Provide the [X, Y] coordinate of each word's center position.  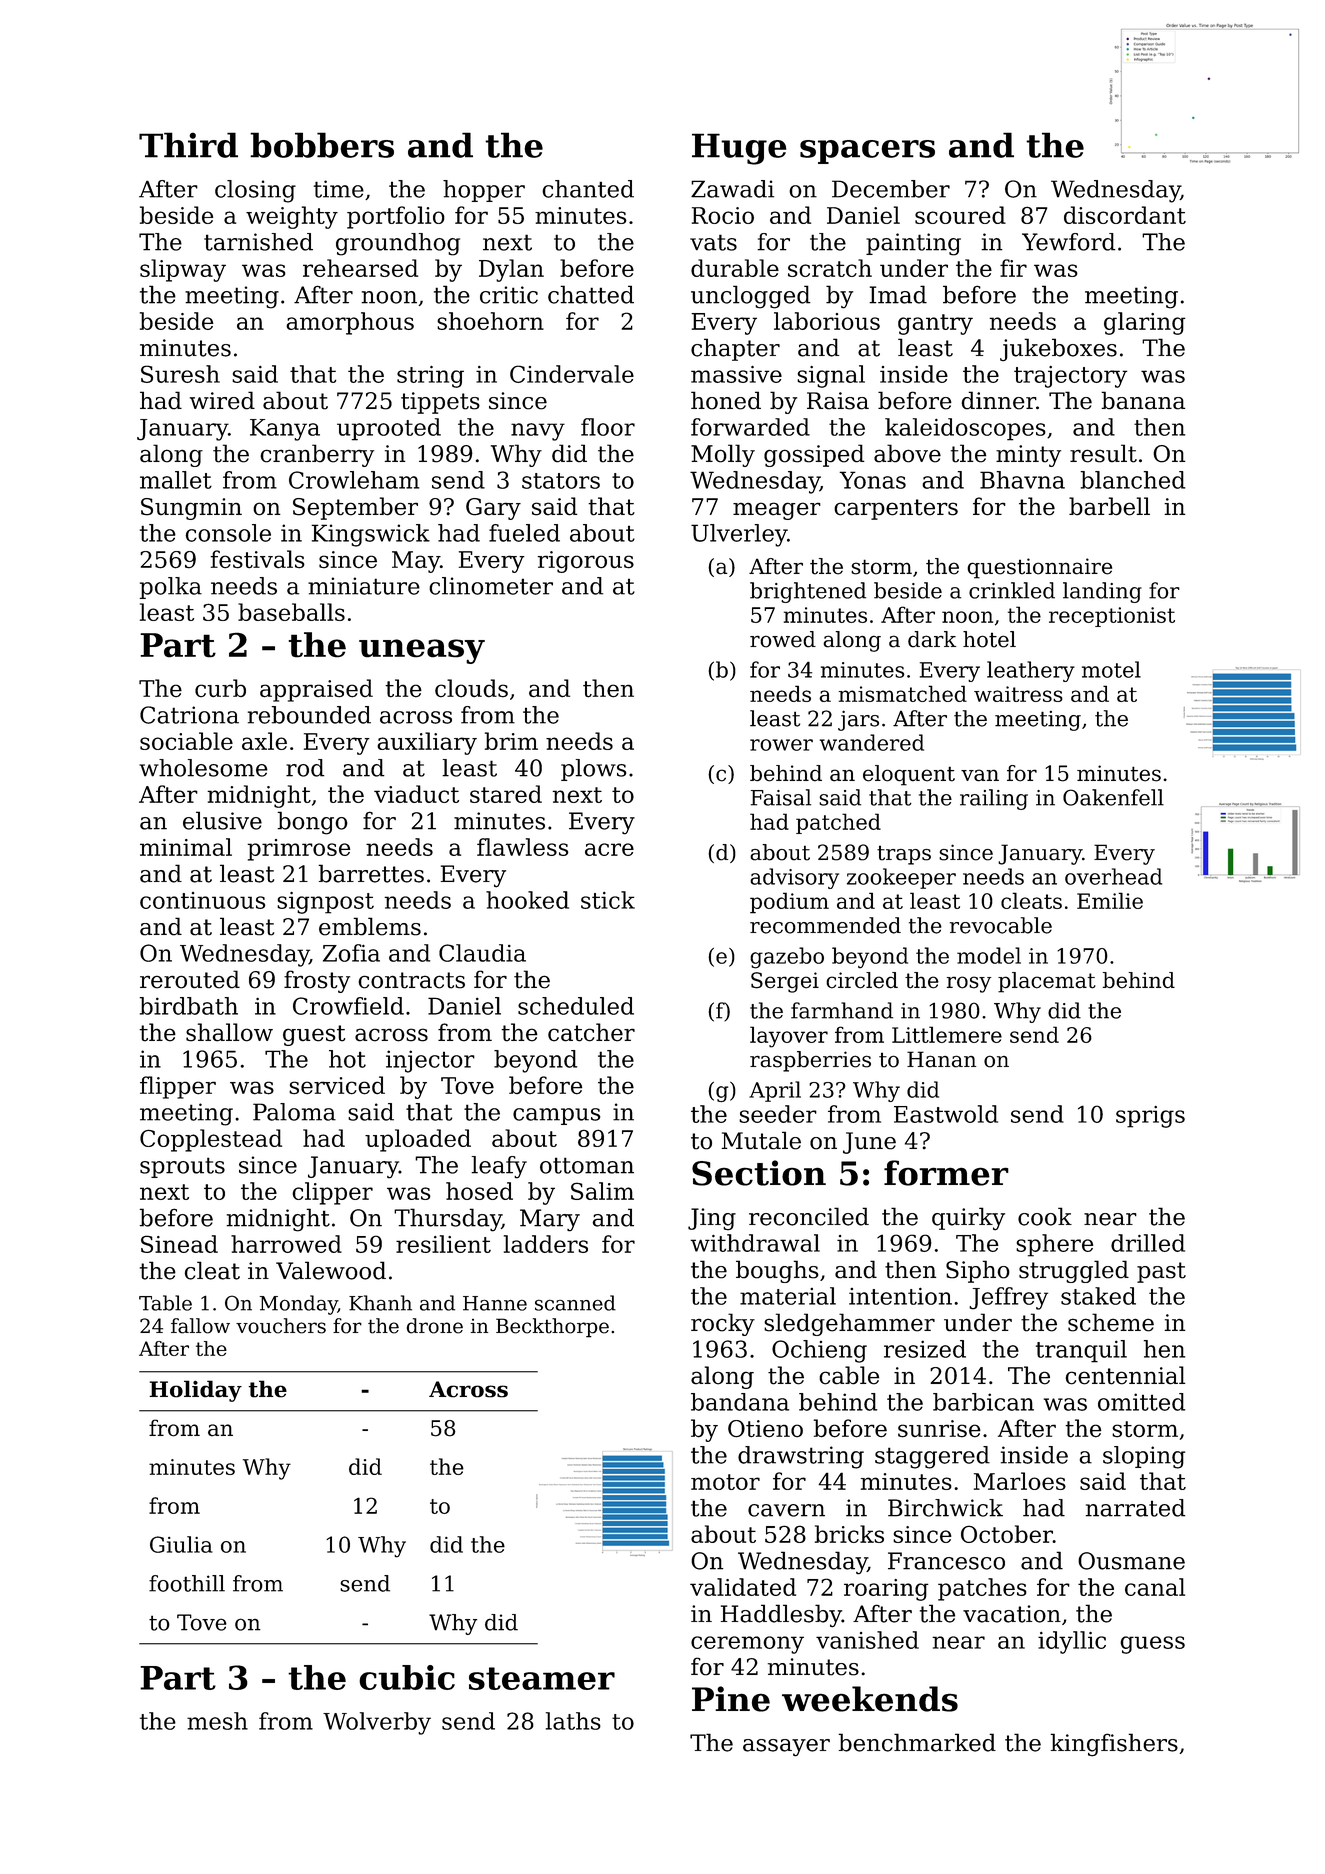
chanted [588, 189]
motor [725, 1482]
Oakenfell [1113, 797]
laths [573, 1721]
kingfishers [1114, 1745]
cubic [407, 1677]
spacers [867, 152]
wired [222, 400]
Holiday [195, 1391]
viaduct [416, 794]
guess [1152, 1645]
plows [593, 770]
